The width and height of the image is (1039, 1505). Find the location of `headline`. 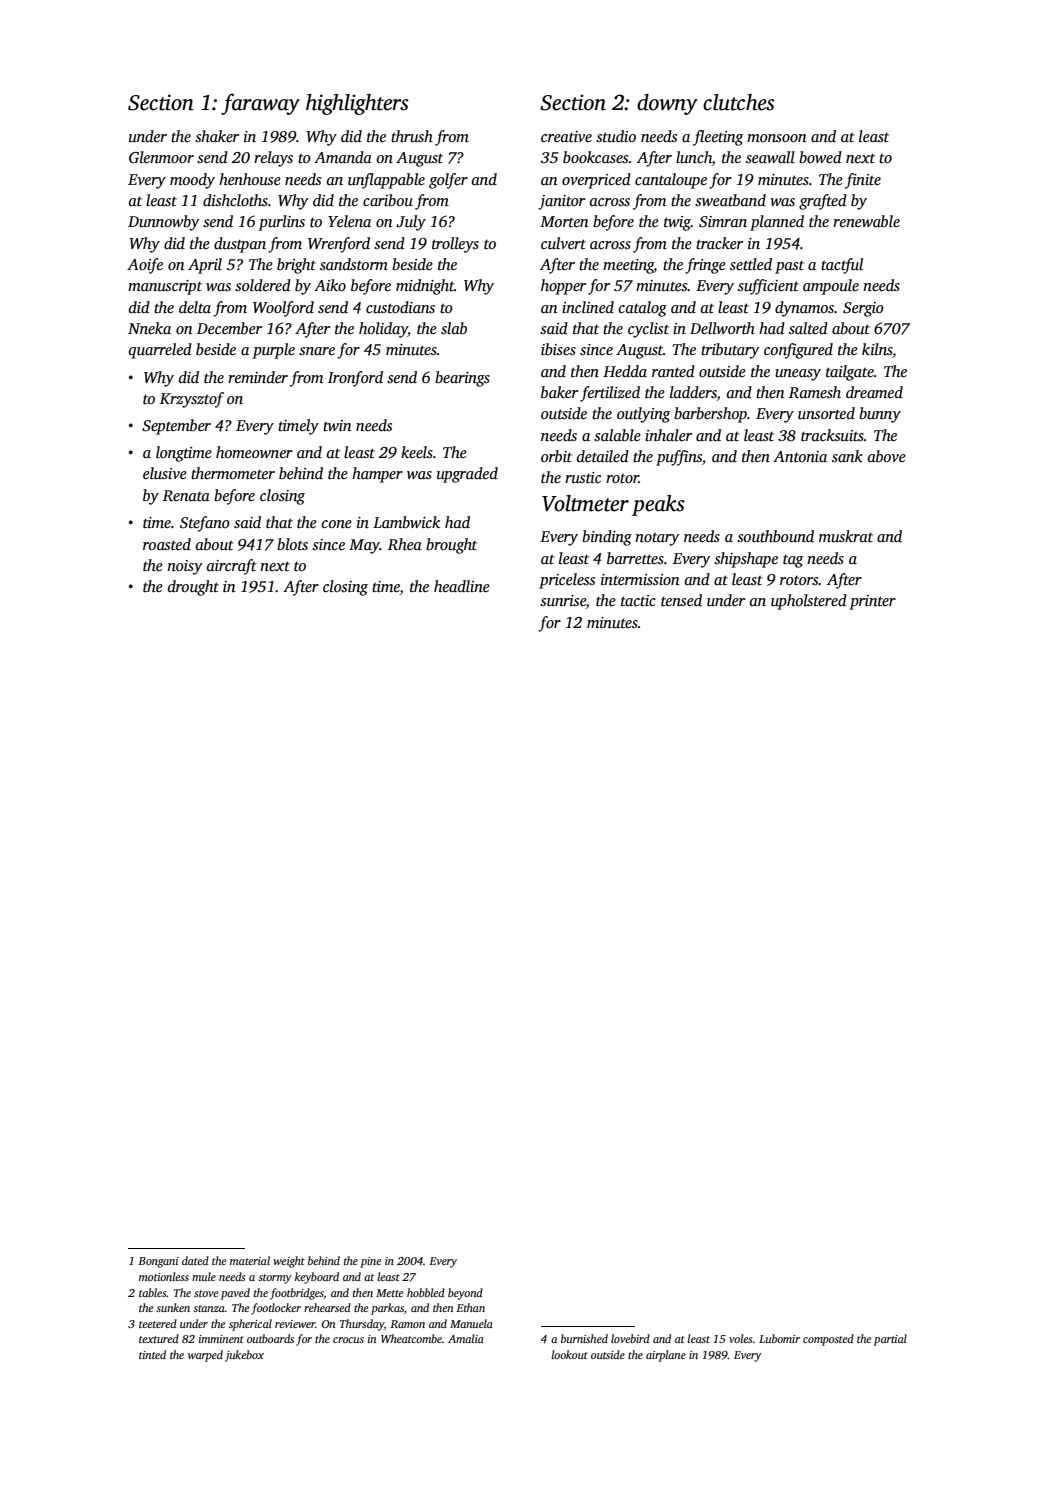

headline is located at coordinates (462, 586).
